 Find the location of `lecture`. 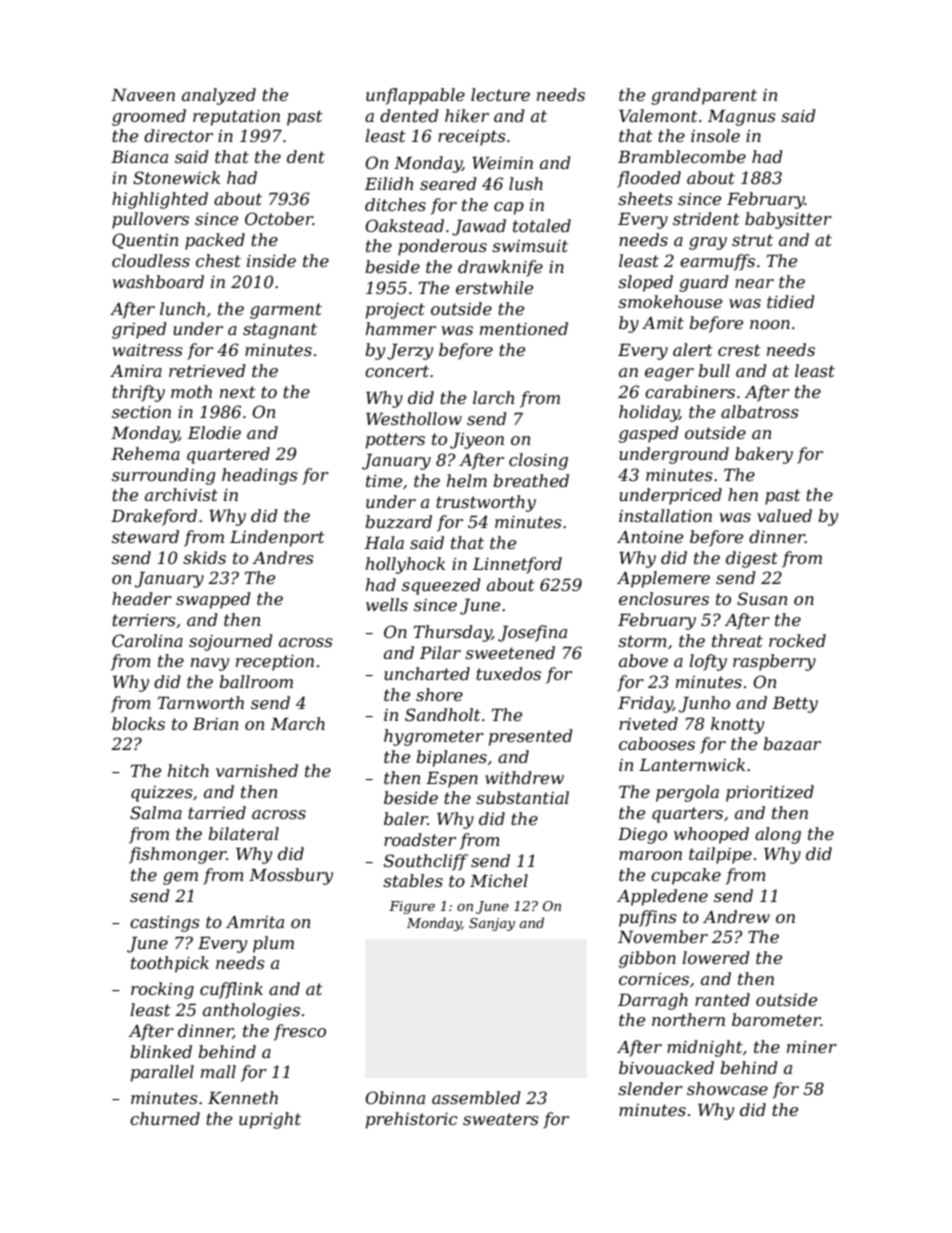

lecture is located at coordinates (500, 94).
